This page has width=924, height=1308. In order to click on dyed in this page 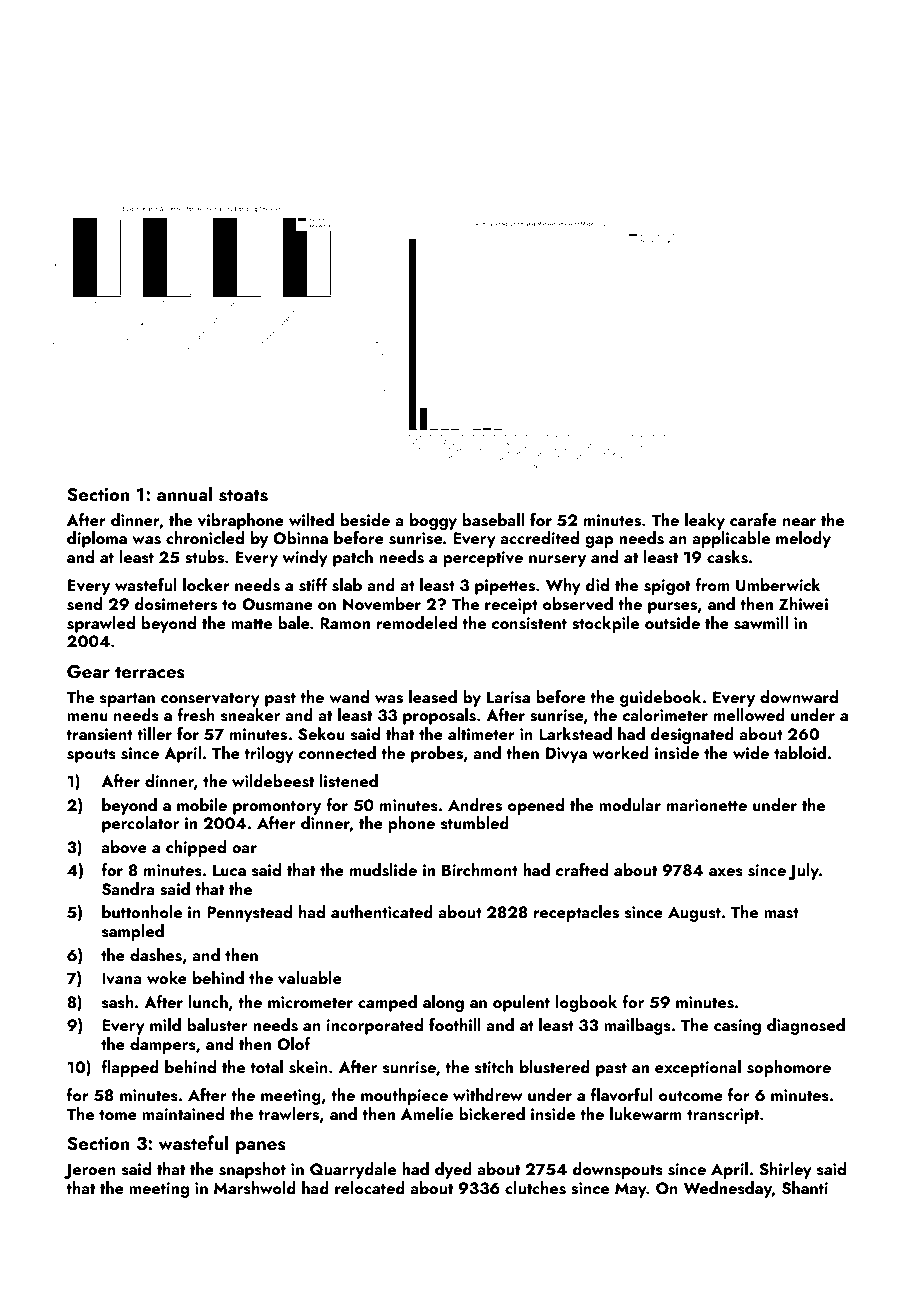, I will do `click(453, 1170)`.
